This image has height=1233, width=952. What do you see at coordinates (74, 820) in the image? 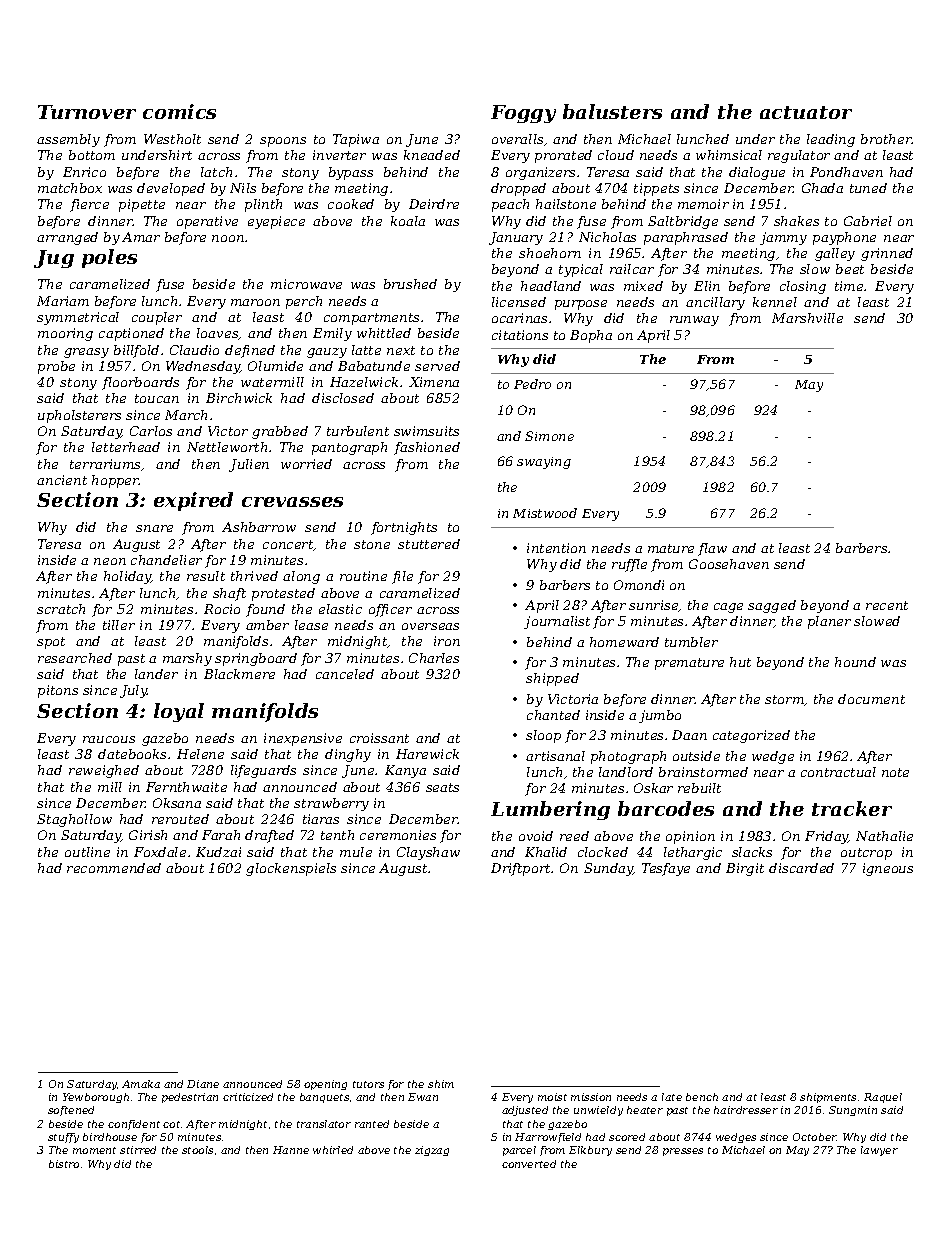
I see `Staghollow` at bounding box center [74, 820].
